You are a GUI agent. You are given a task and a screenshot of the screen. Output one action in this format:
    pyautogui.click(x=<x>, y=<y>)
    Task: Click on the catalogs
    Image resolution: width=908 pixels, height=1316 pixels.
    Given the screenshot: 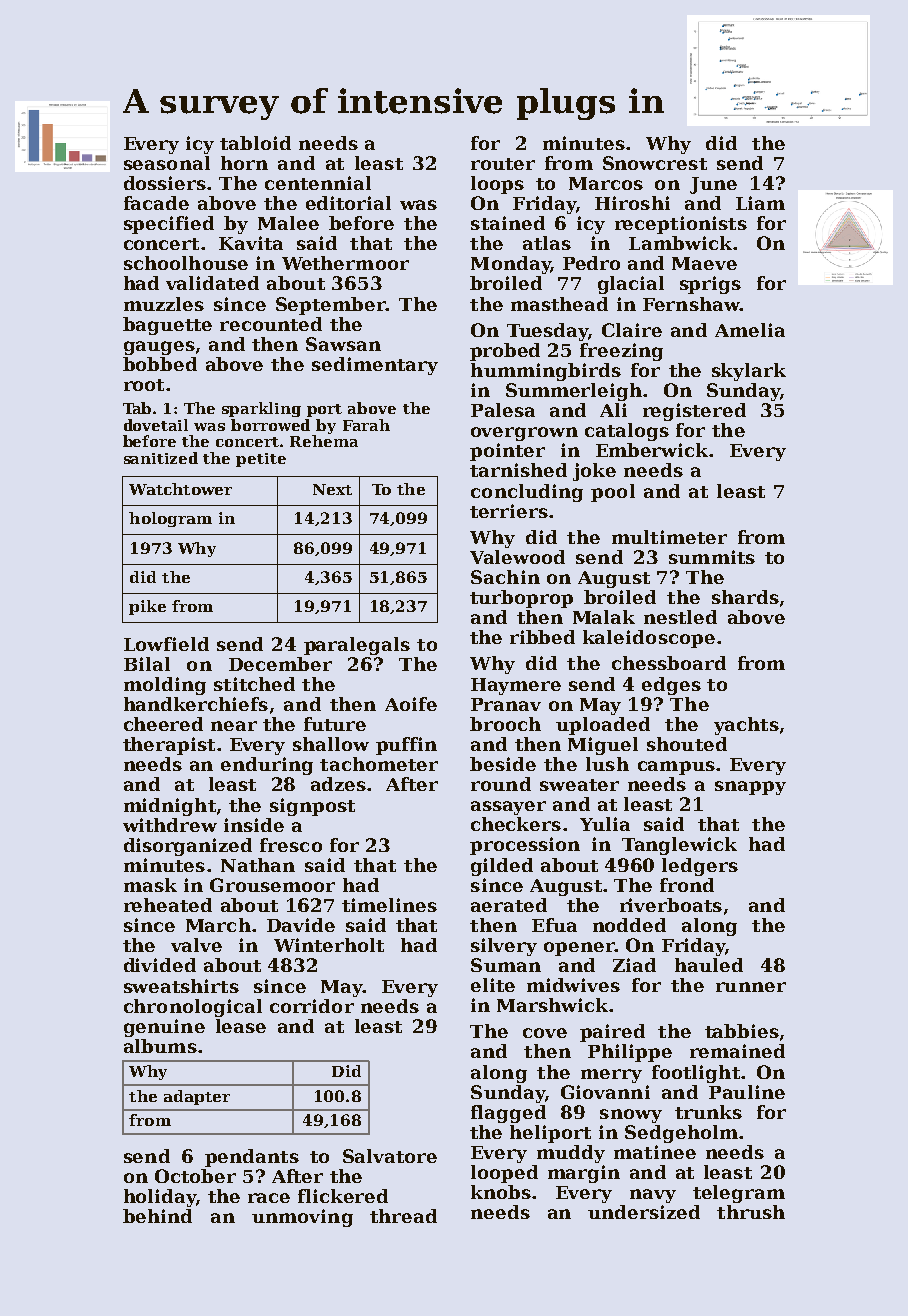 What is the action you would take?
    pyautogui.click(x=627, y=432)
